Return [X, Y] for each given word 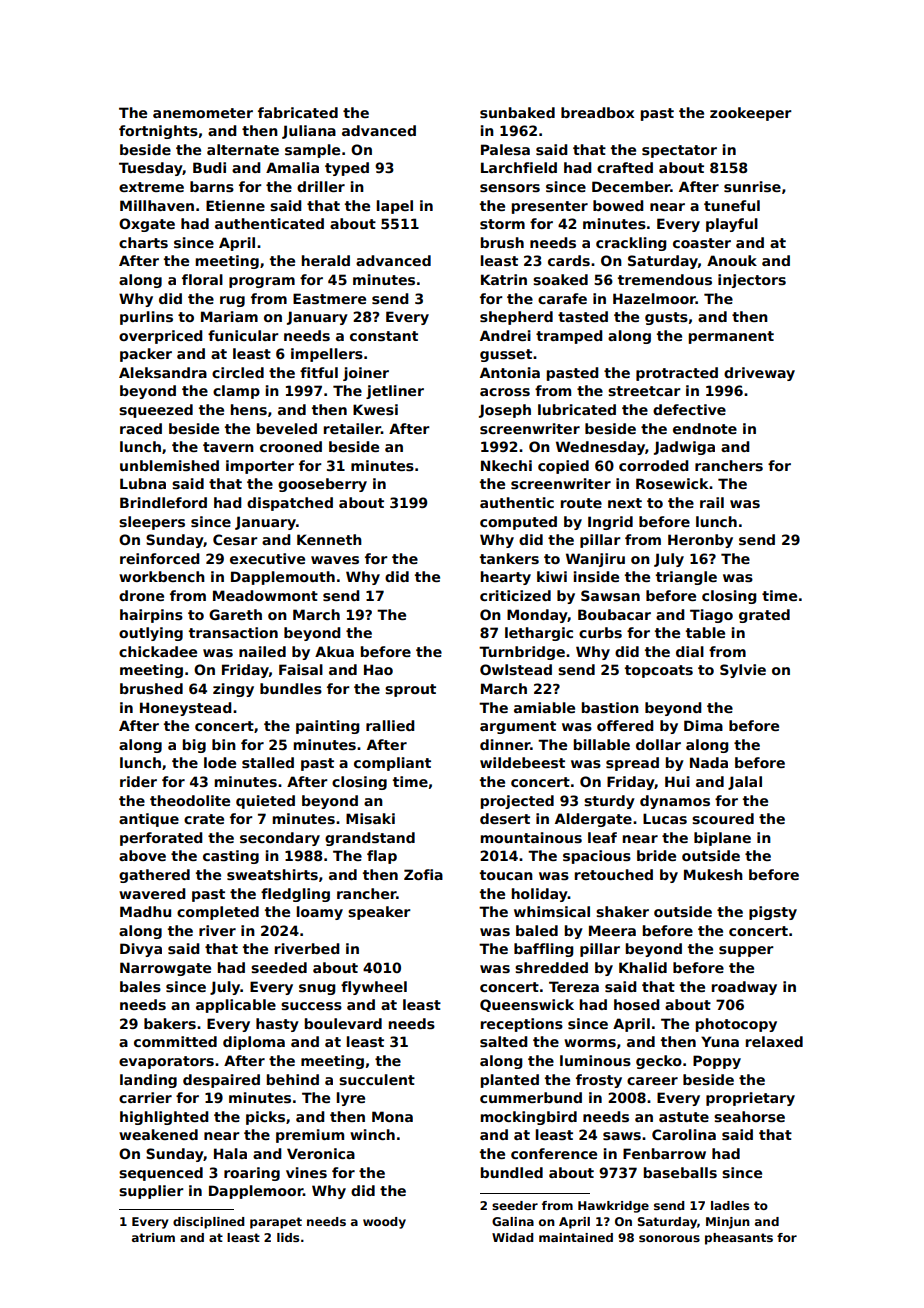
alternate [243, 149]
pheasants [739, 1239]
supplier [151, 1192]
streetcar [644, 391]
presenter [549, 207]
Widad [513, 1237]
